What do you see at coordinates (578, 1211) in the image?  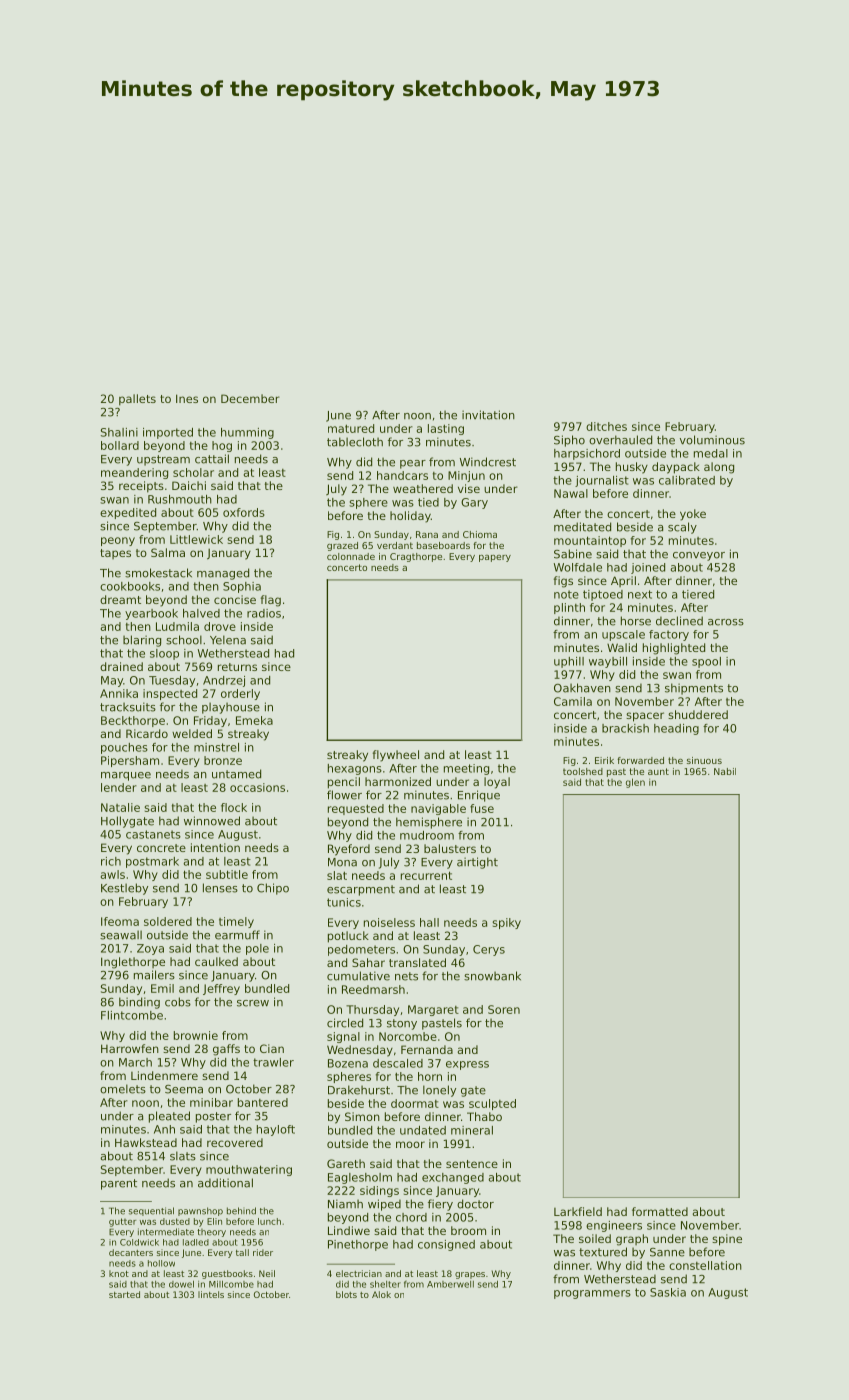 I see `Larkfield` at bounding box center [578, 1211].
